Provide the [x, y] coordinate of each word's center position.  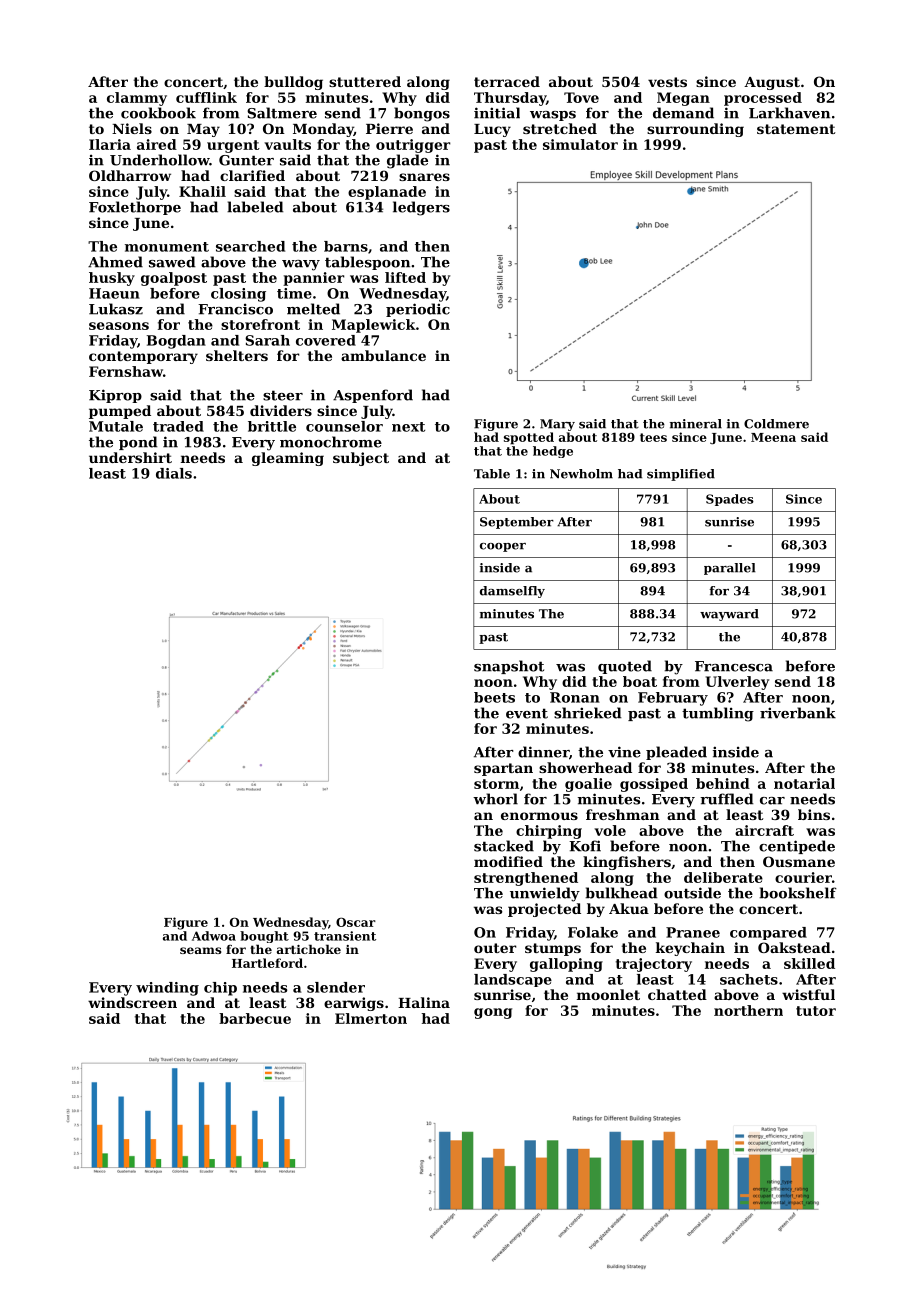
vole [610, 830]
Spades [730, 500]
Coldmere [776, 424]
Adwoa [214, 936]
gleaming [288, 459]
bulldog [293, 83]
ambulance [383, 355]
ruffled [727, 799]
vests [667, 82]
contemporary [143, 357]
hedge [553, 452]
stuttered [365, 81]
